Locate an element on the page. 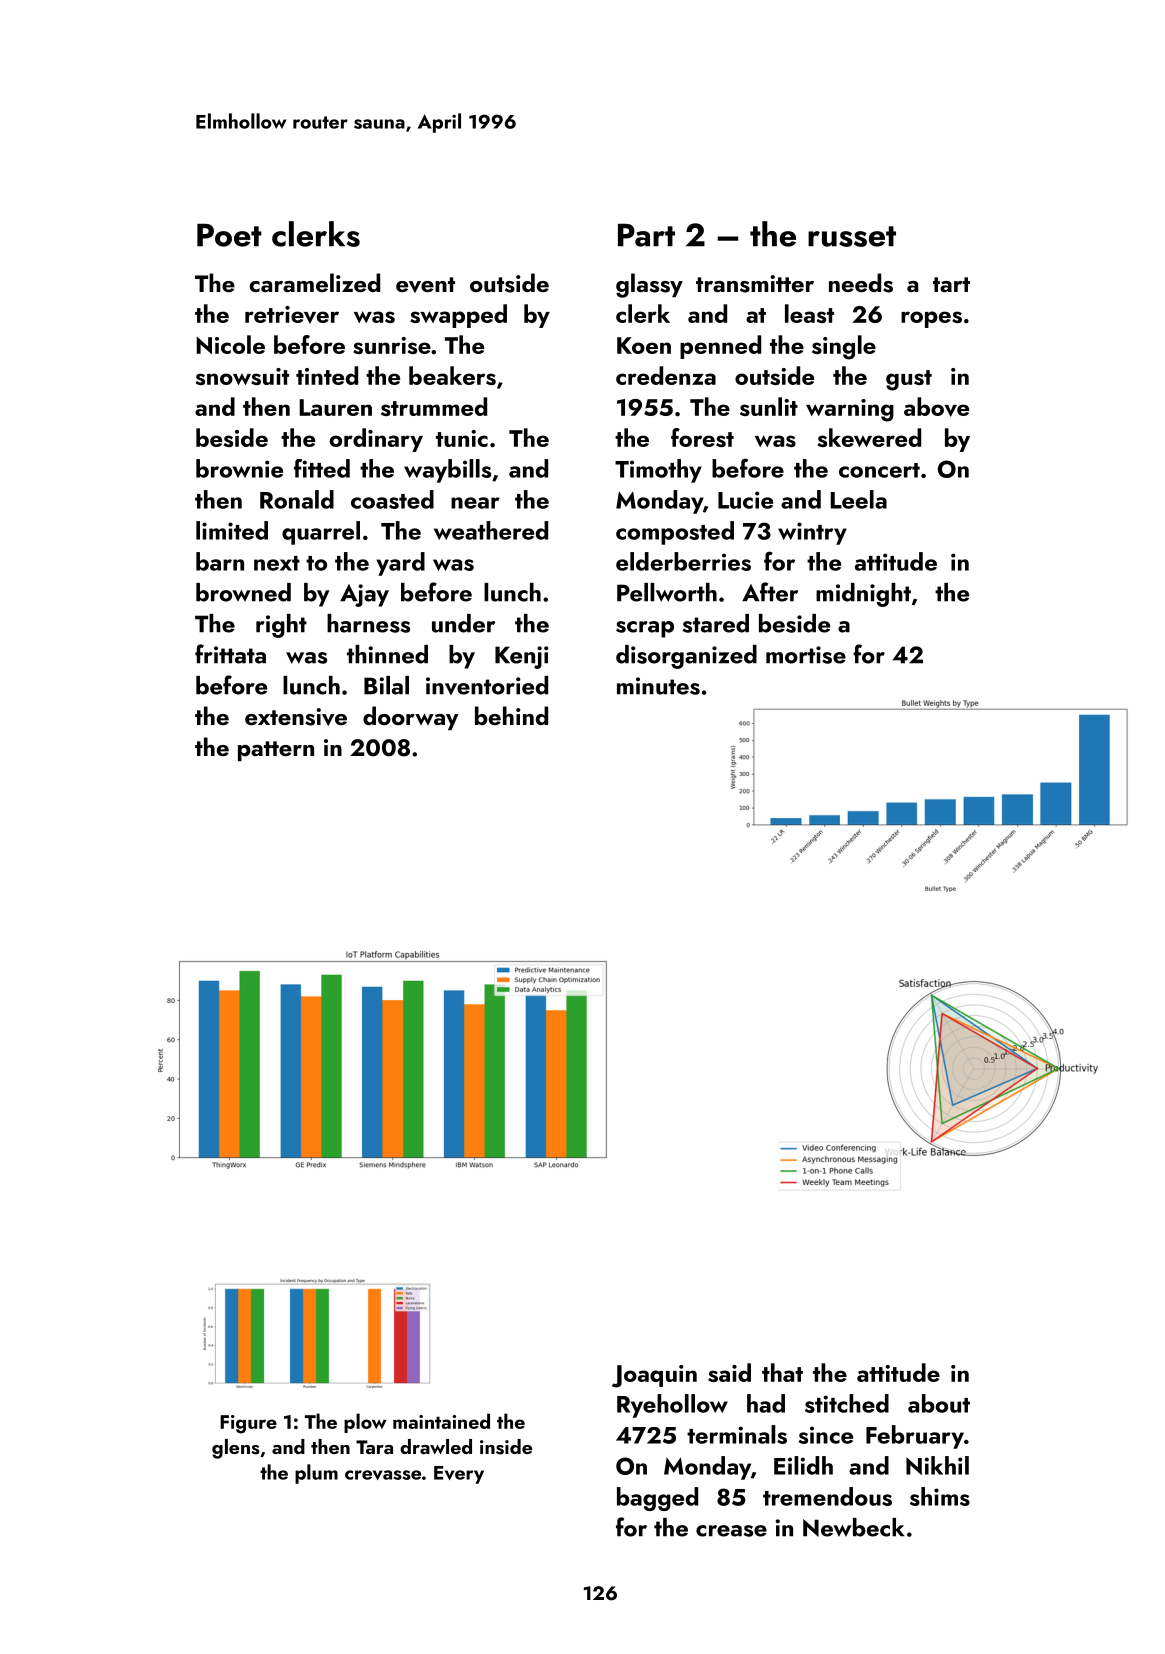  Part is located at coordinates (646, 235).
